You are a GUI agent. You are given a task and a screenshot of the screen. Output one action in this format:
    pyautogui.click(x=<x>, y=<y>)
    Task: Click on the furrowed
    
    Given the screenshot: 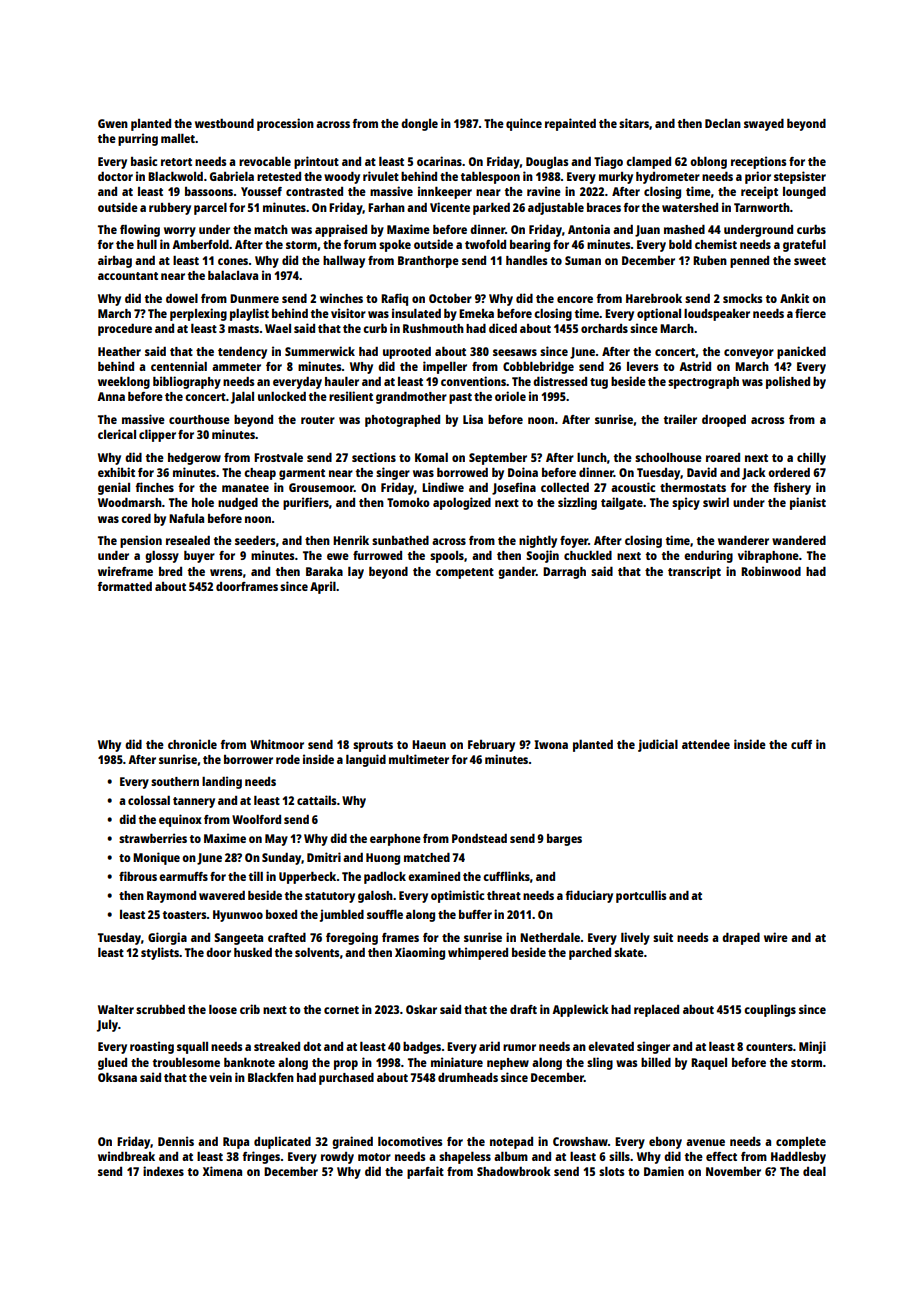 What is the action you would take?
    pyautogui.click(x=377, y=555)
